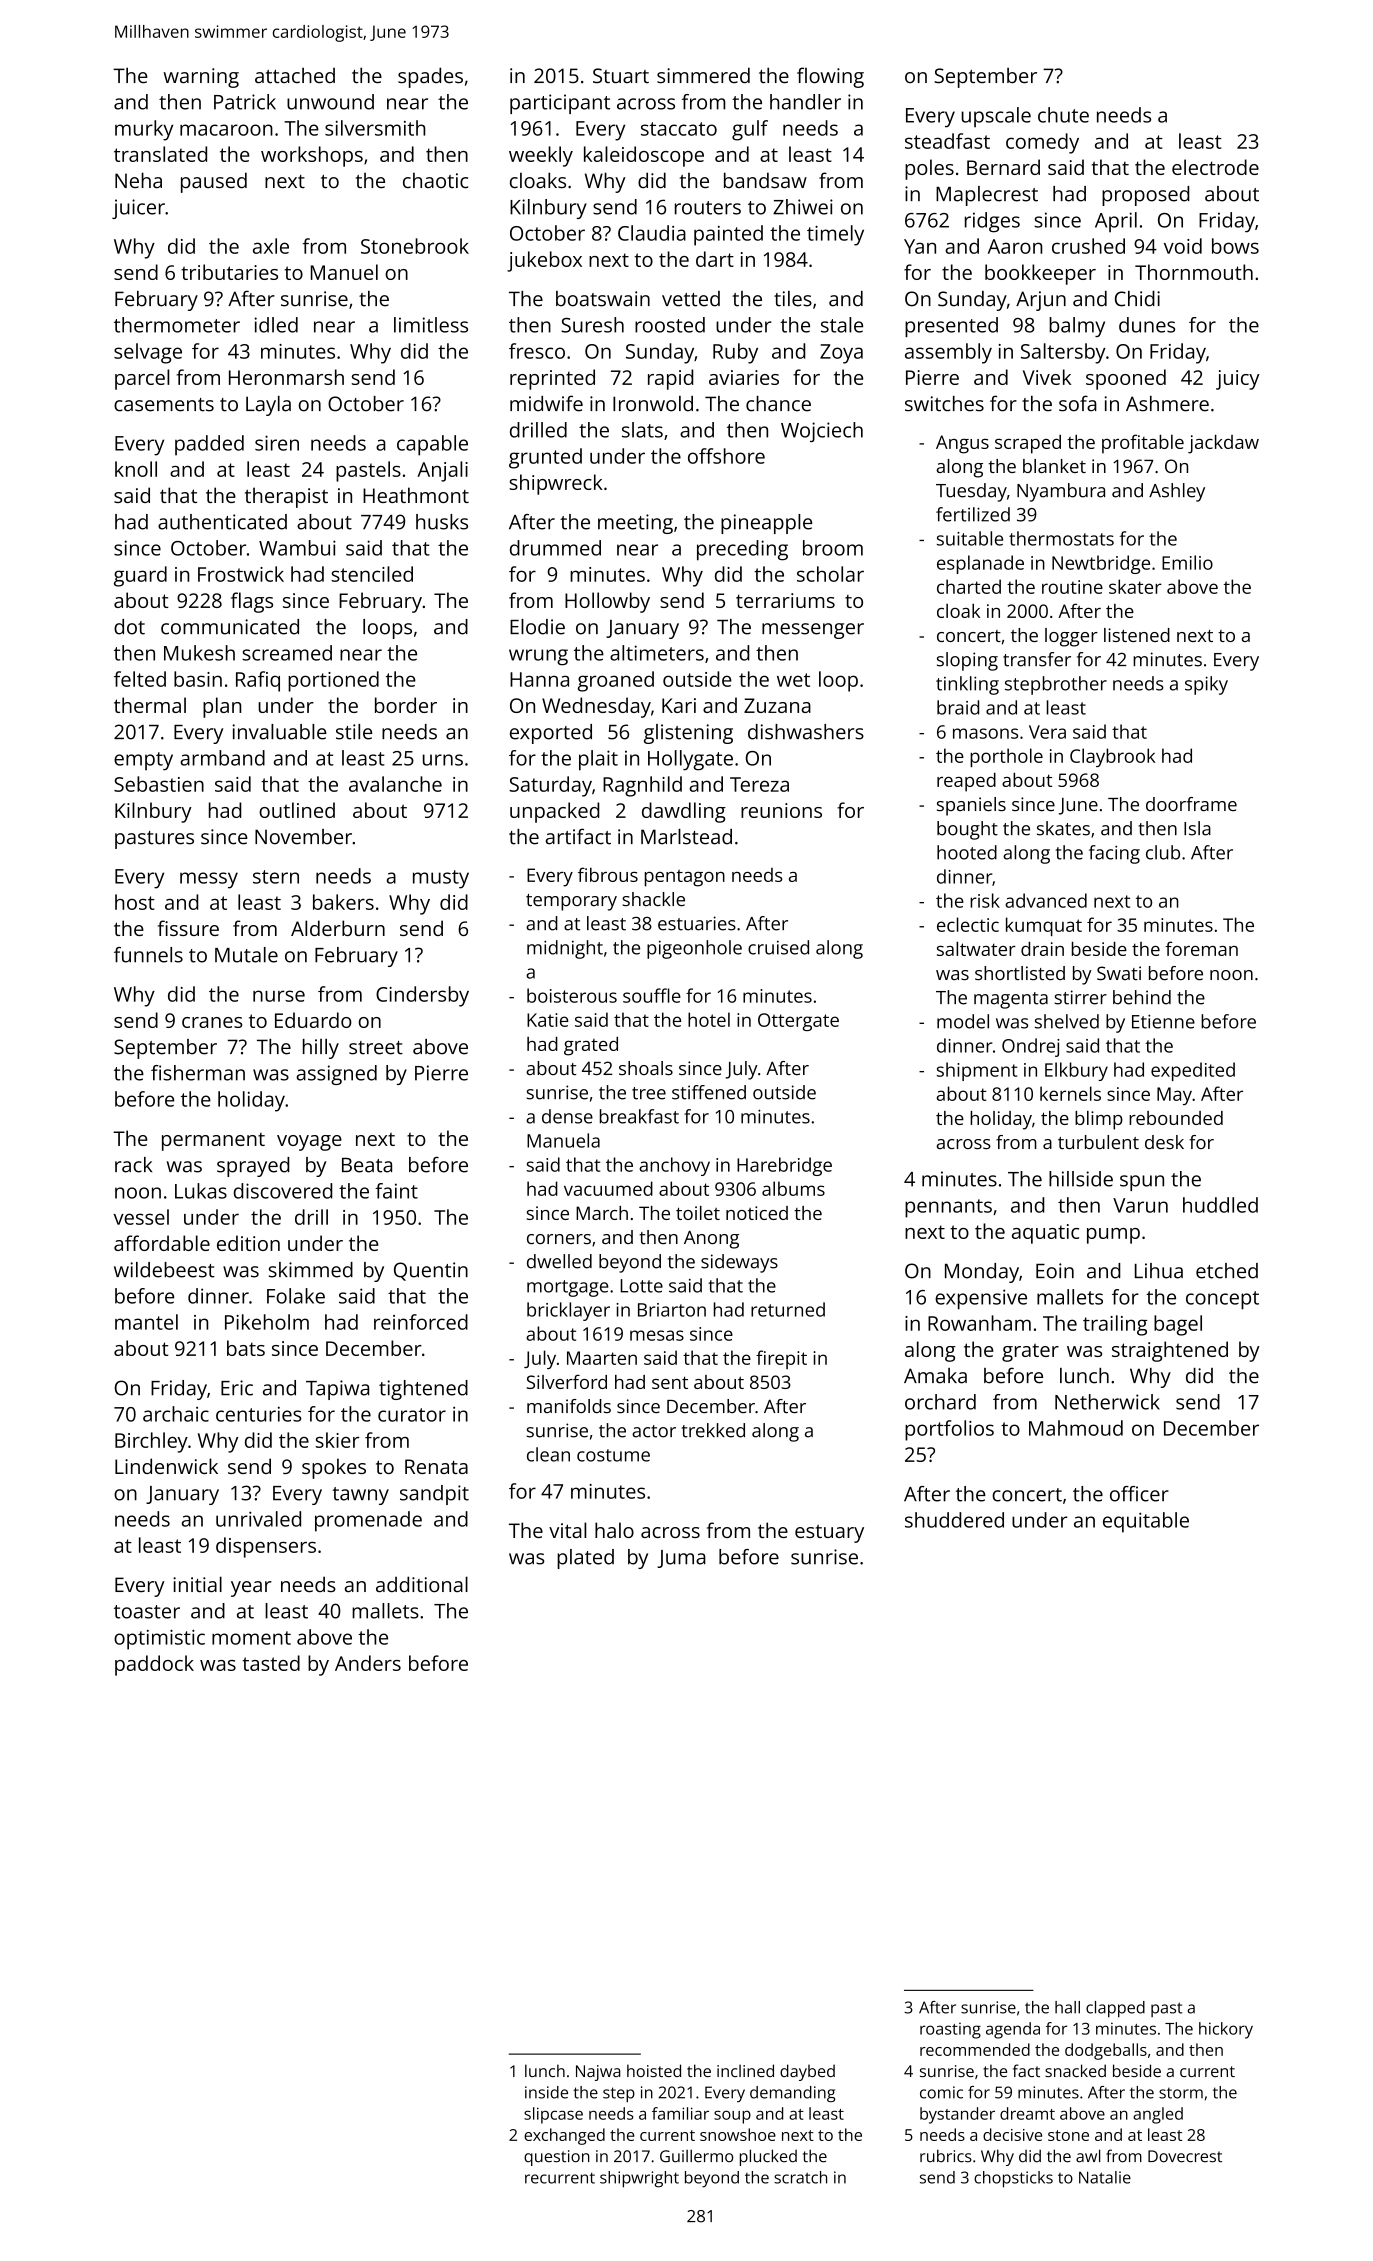  Describe the element at coordinates (546, 2092) in the document. I see `inside` at that location.
